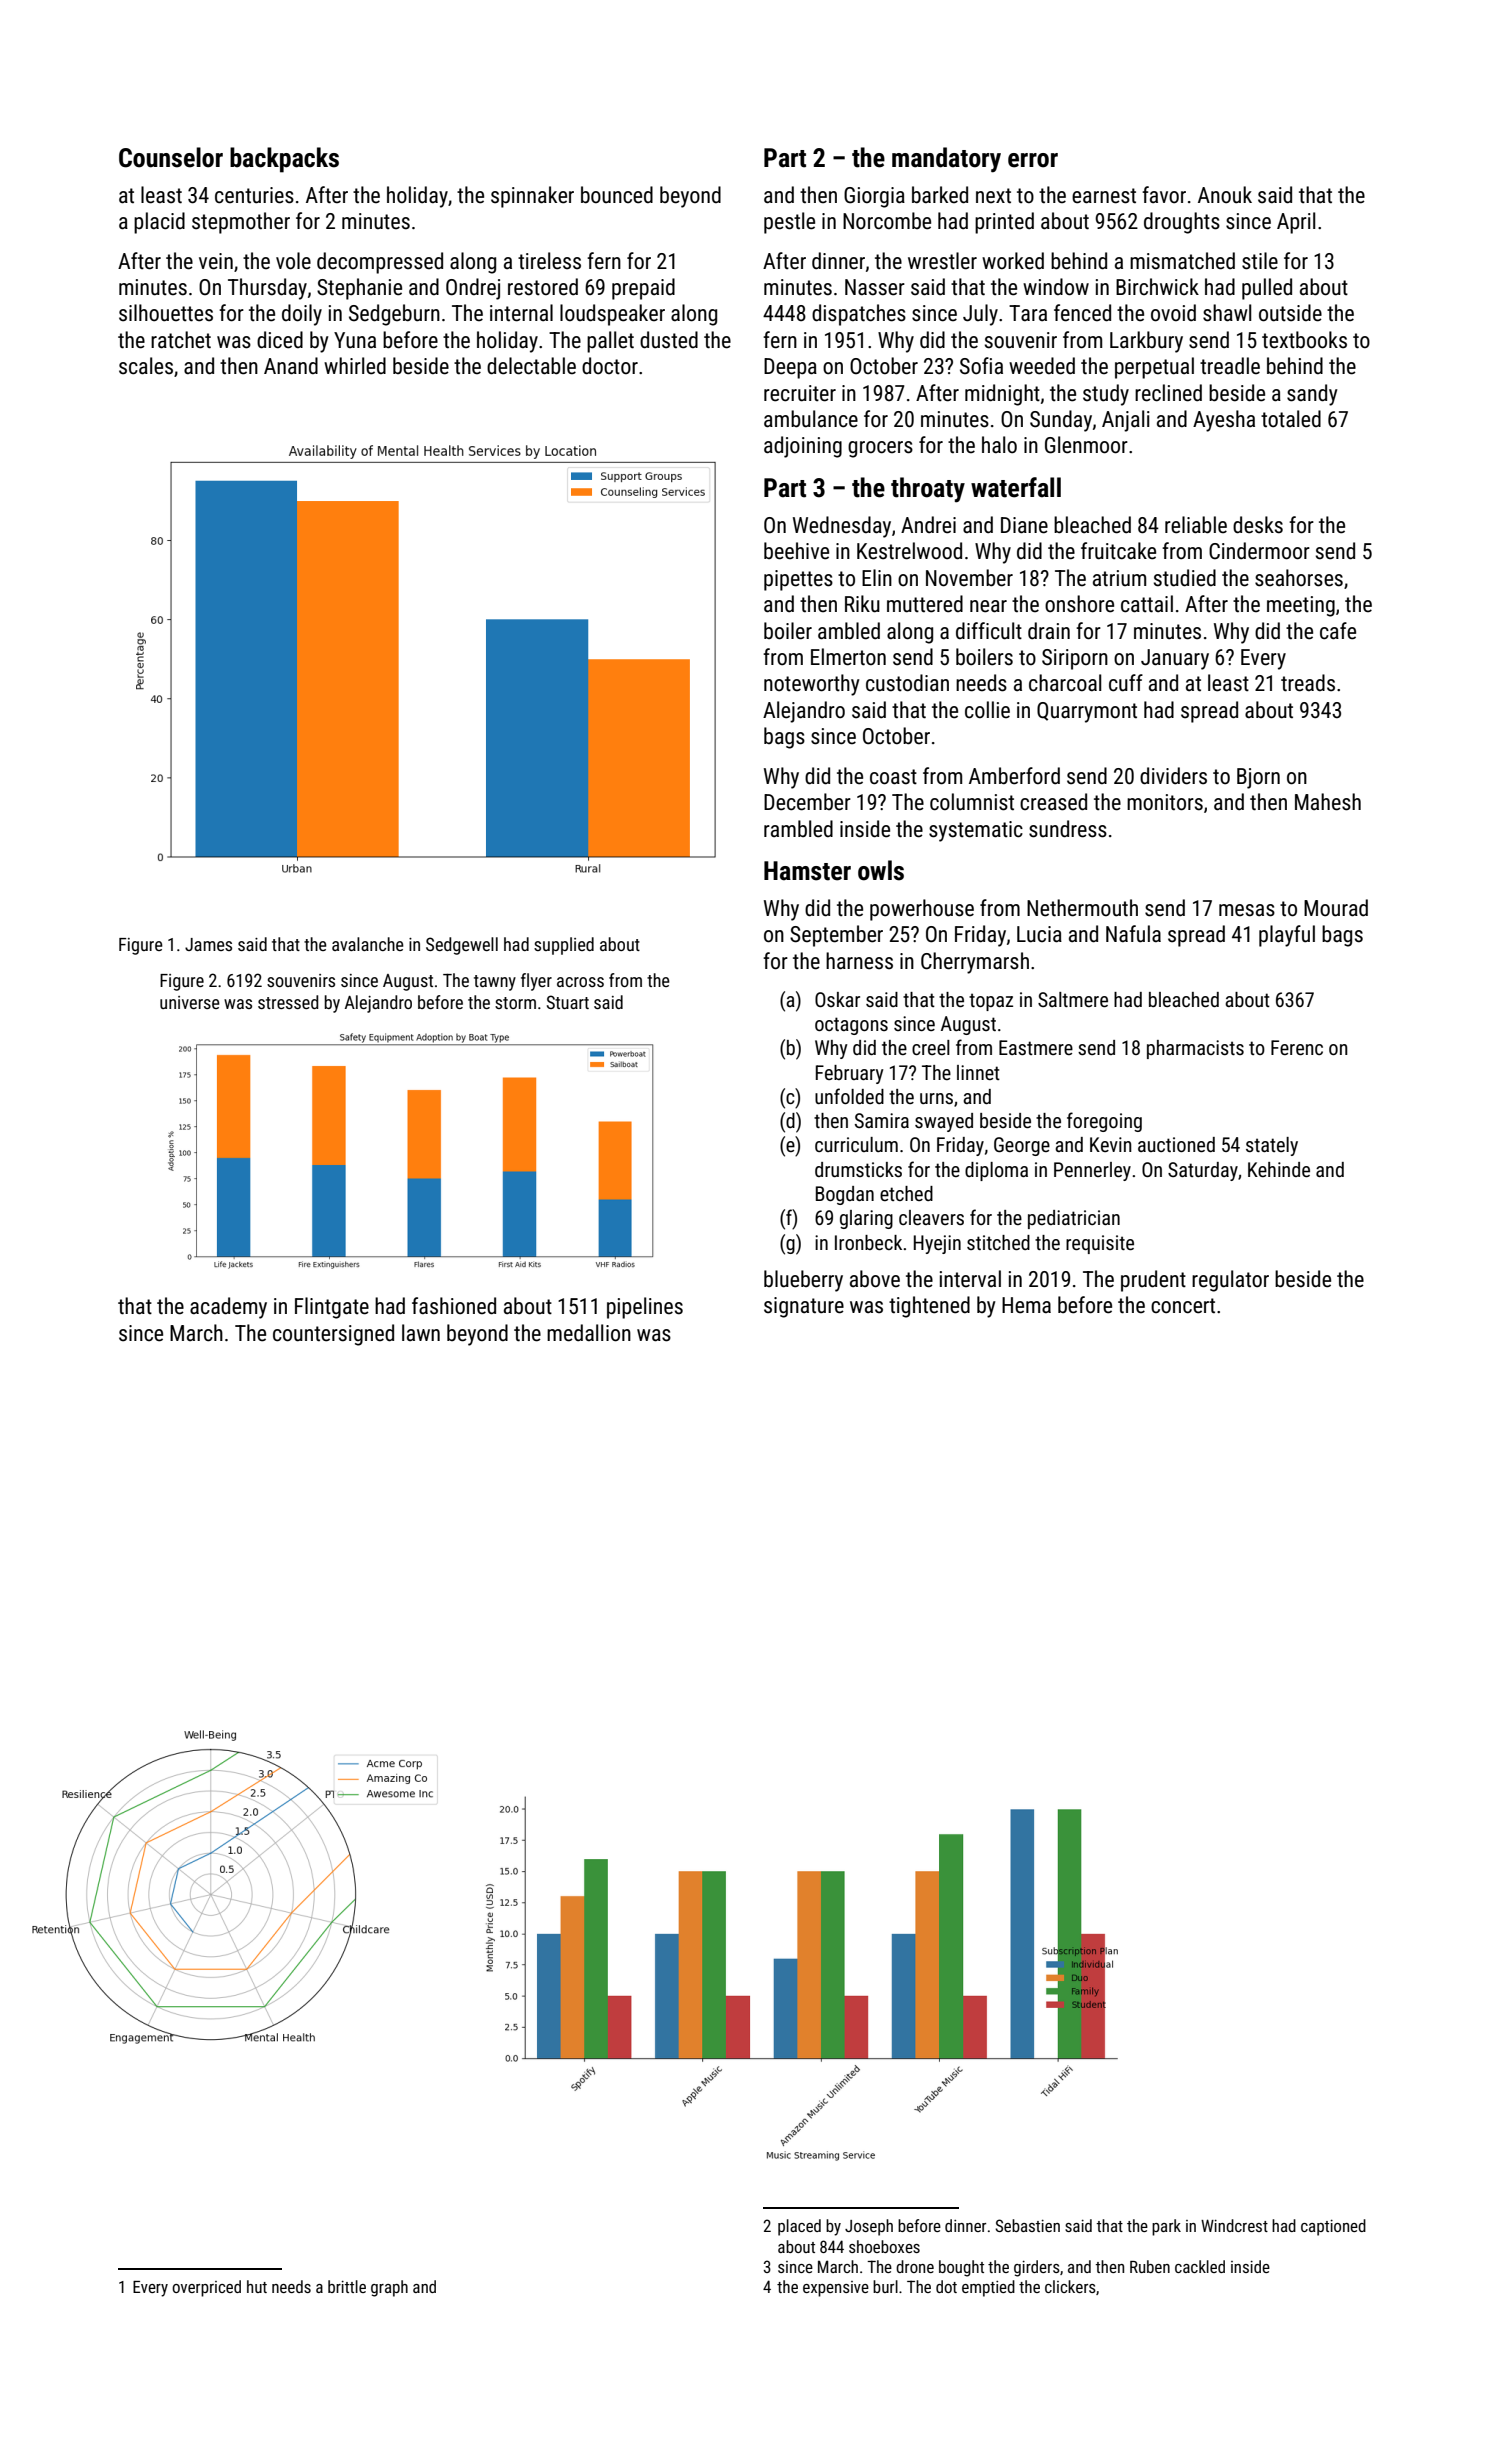 This screenshot has width=1496, height=2464. What do you see at coordinates (368, 944) in the screenshot?
I see `avalanche` at bounding box center [368, 944].
